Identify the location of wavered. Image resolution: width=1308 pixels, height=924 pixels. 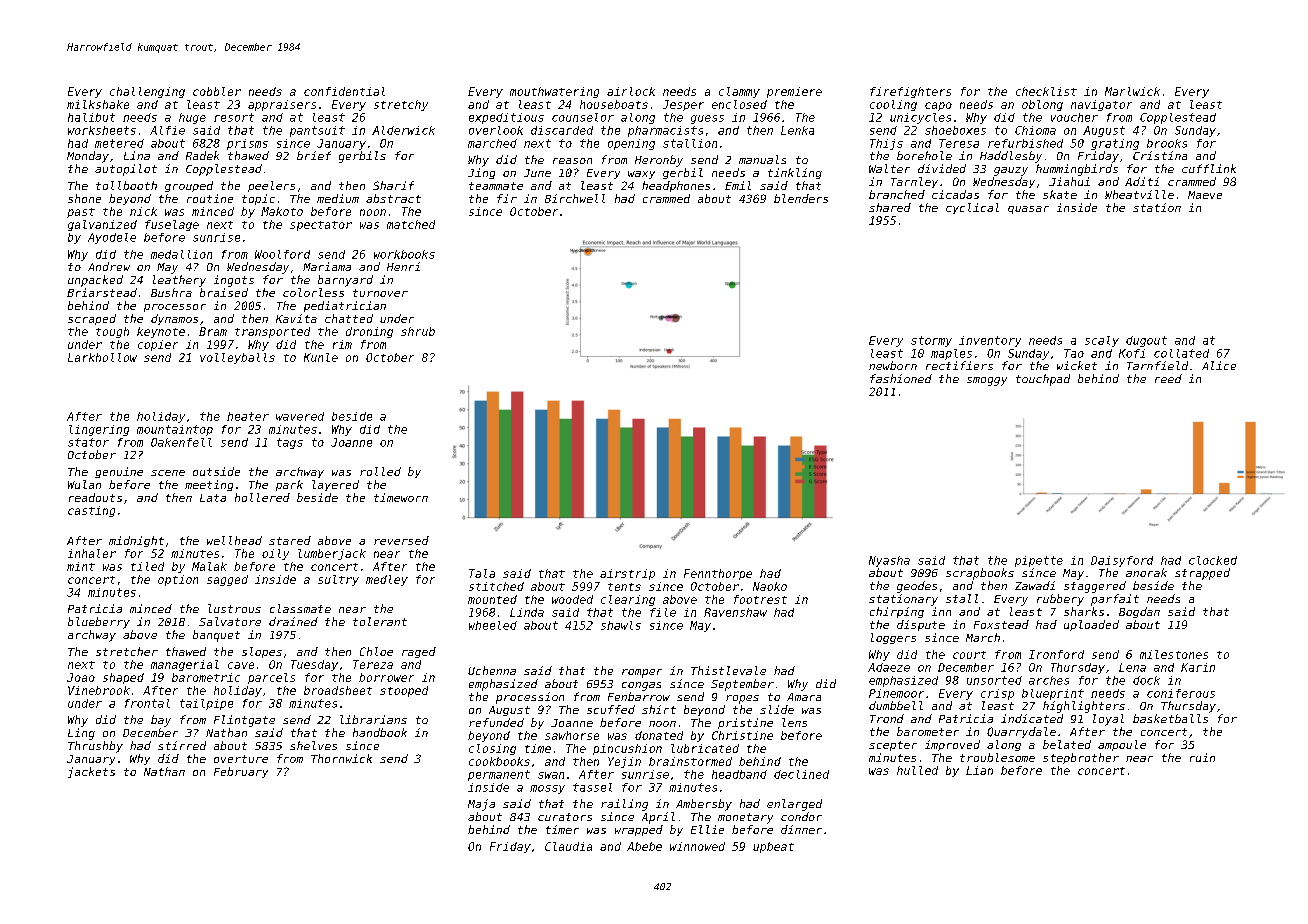
(300, 416).
